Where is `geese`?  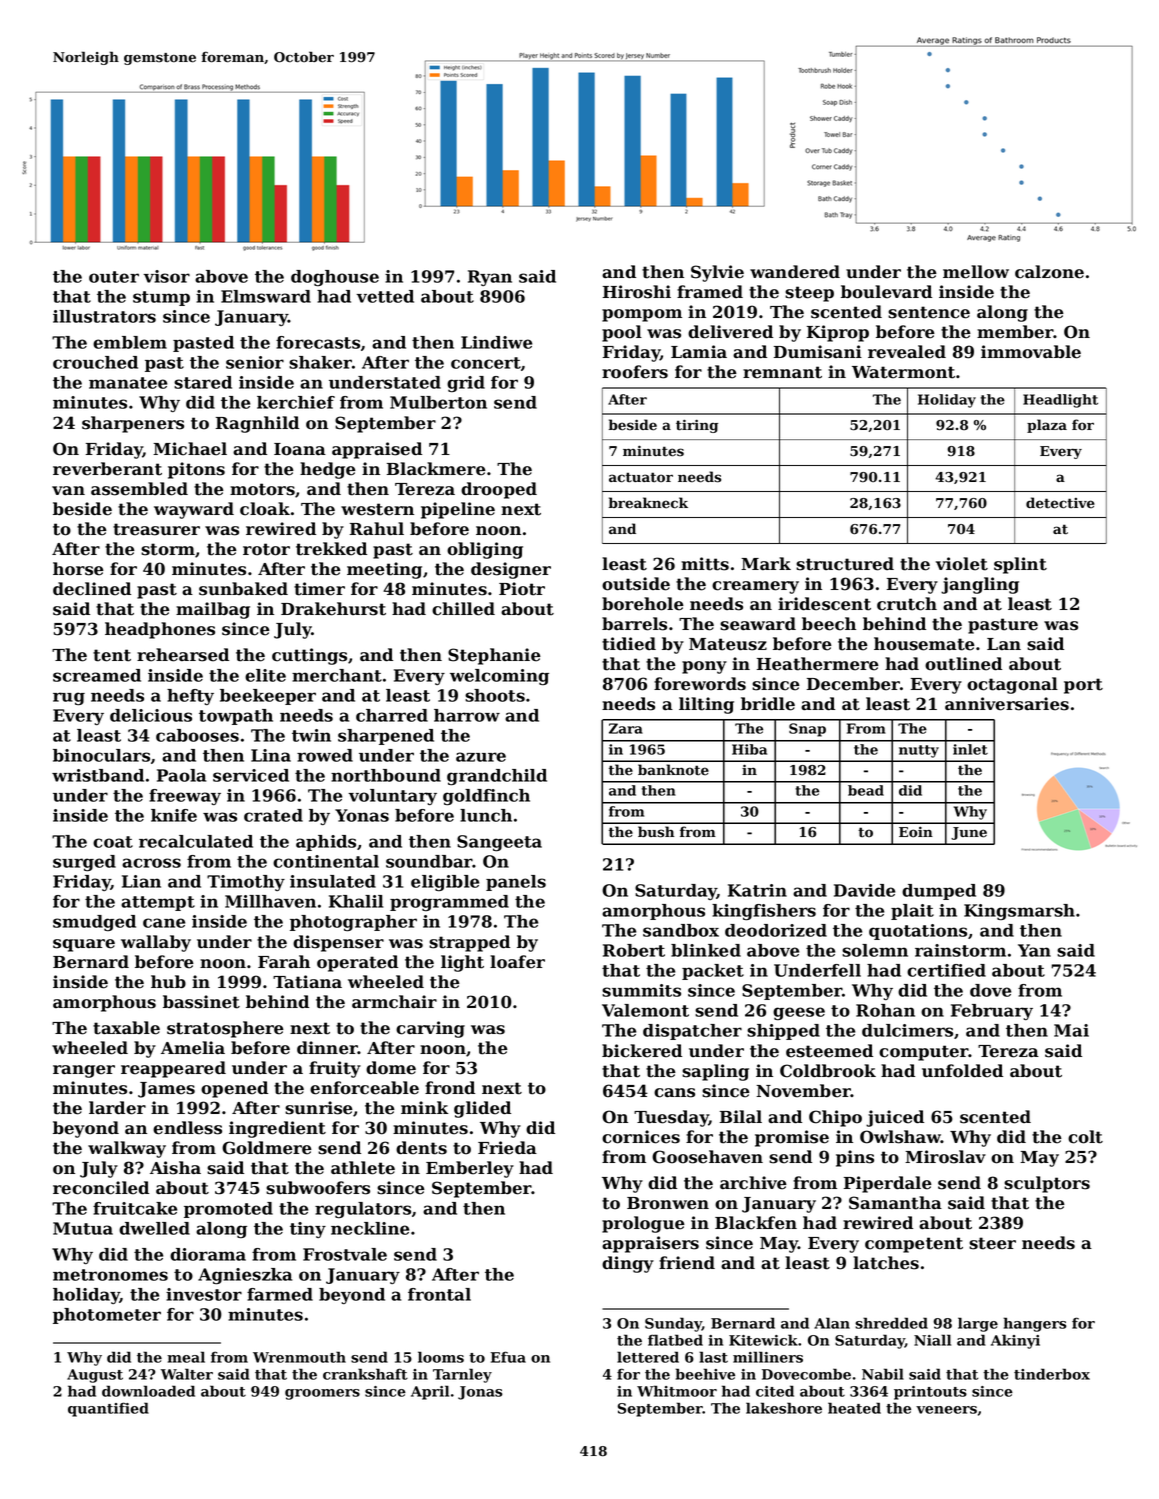 geese is located at coordinates (799, 1013).
